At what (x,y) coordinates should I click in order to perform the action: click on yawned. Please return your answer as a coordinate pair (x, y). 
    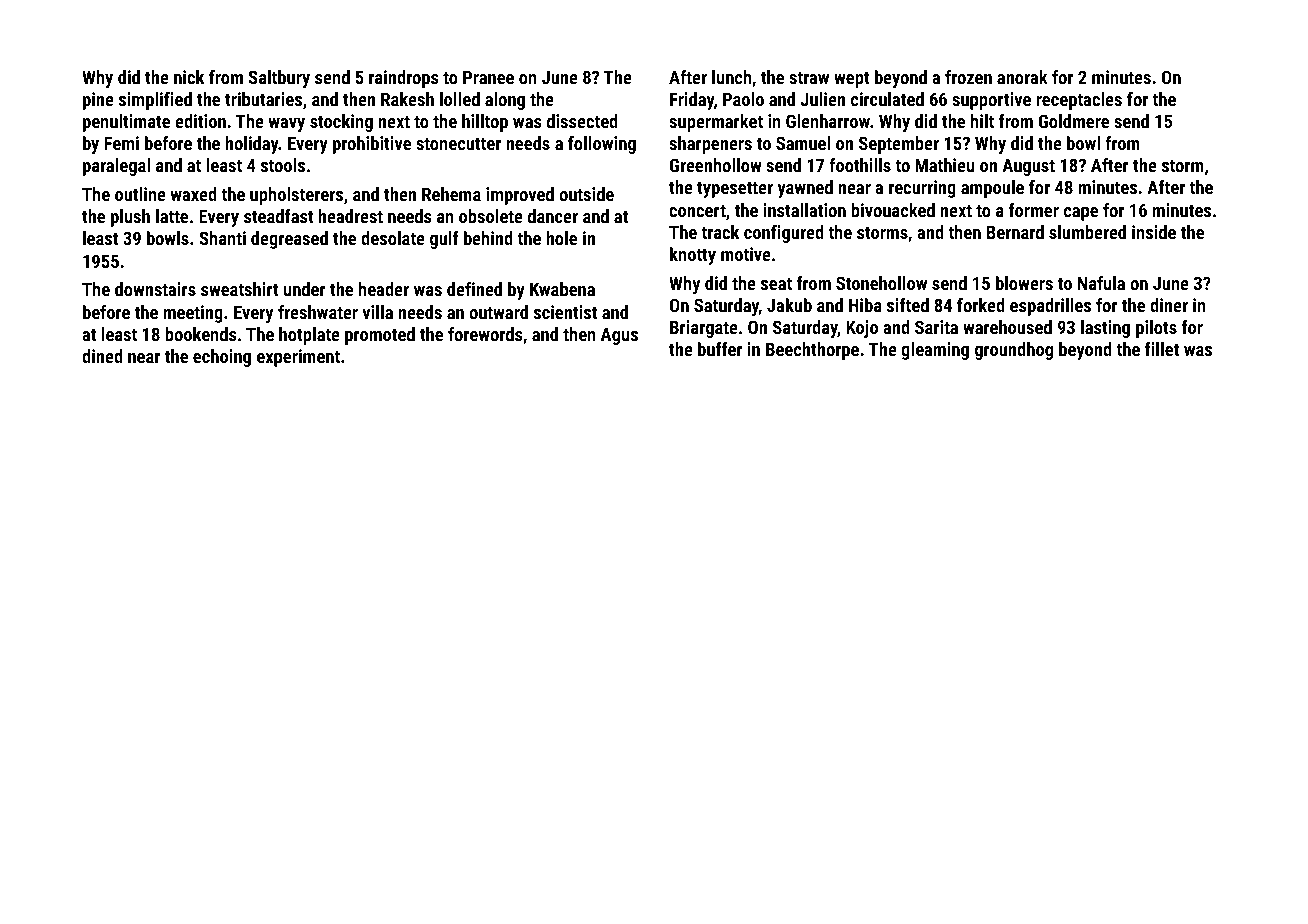
    Looking at the image, I should click on (805, 189).
